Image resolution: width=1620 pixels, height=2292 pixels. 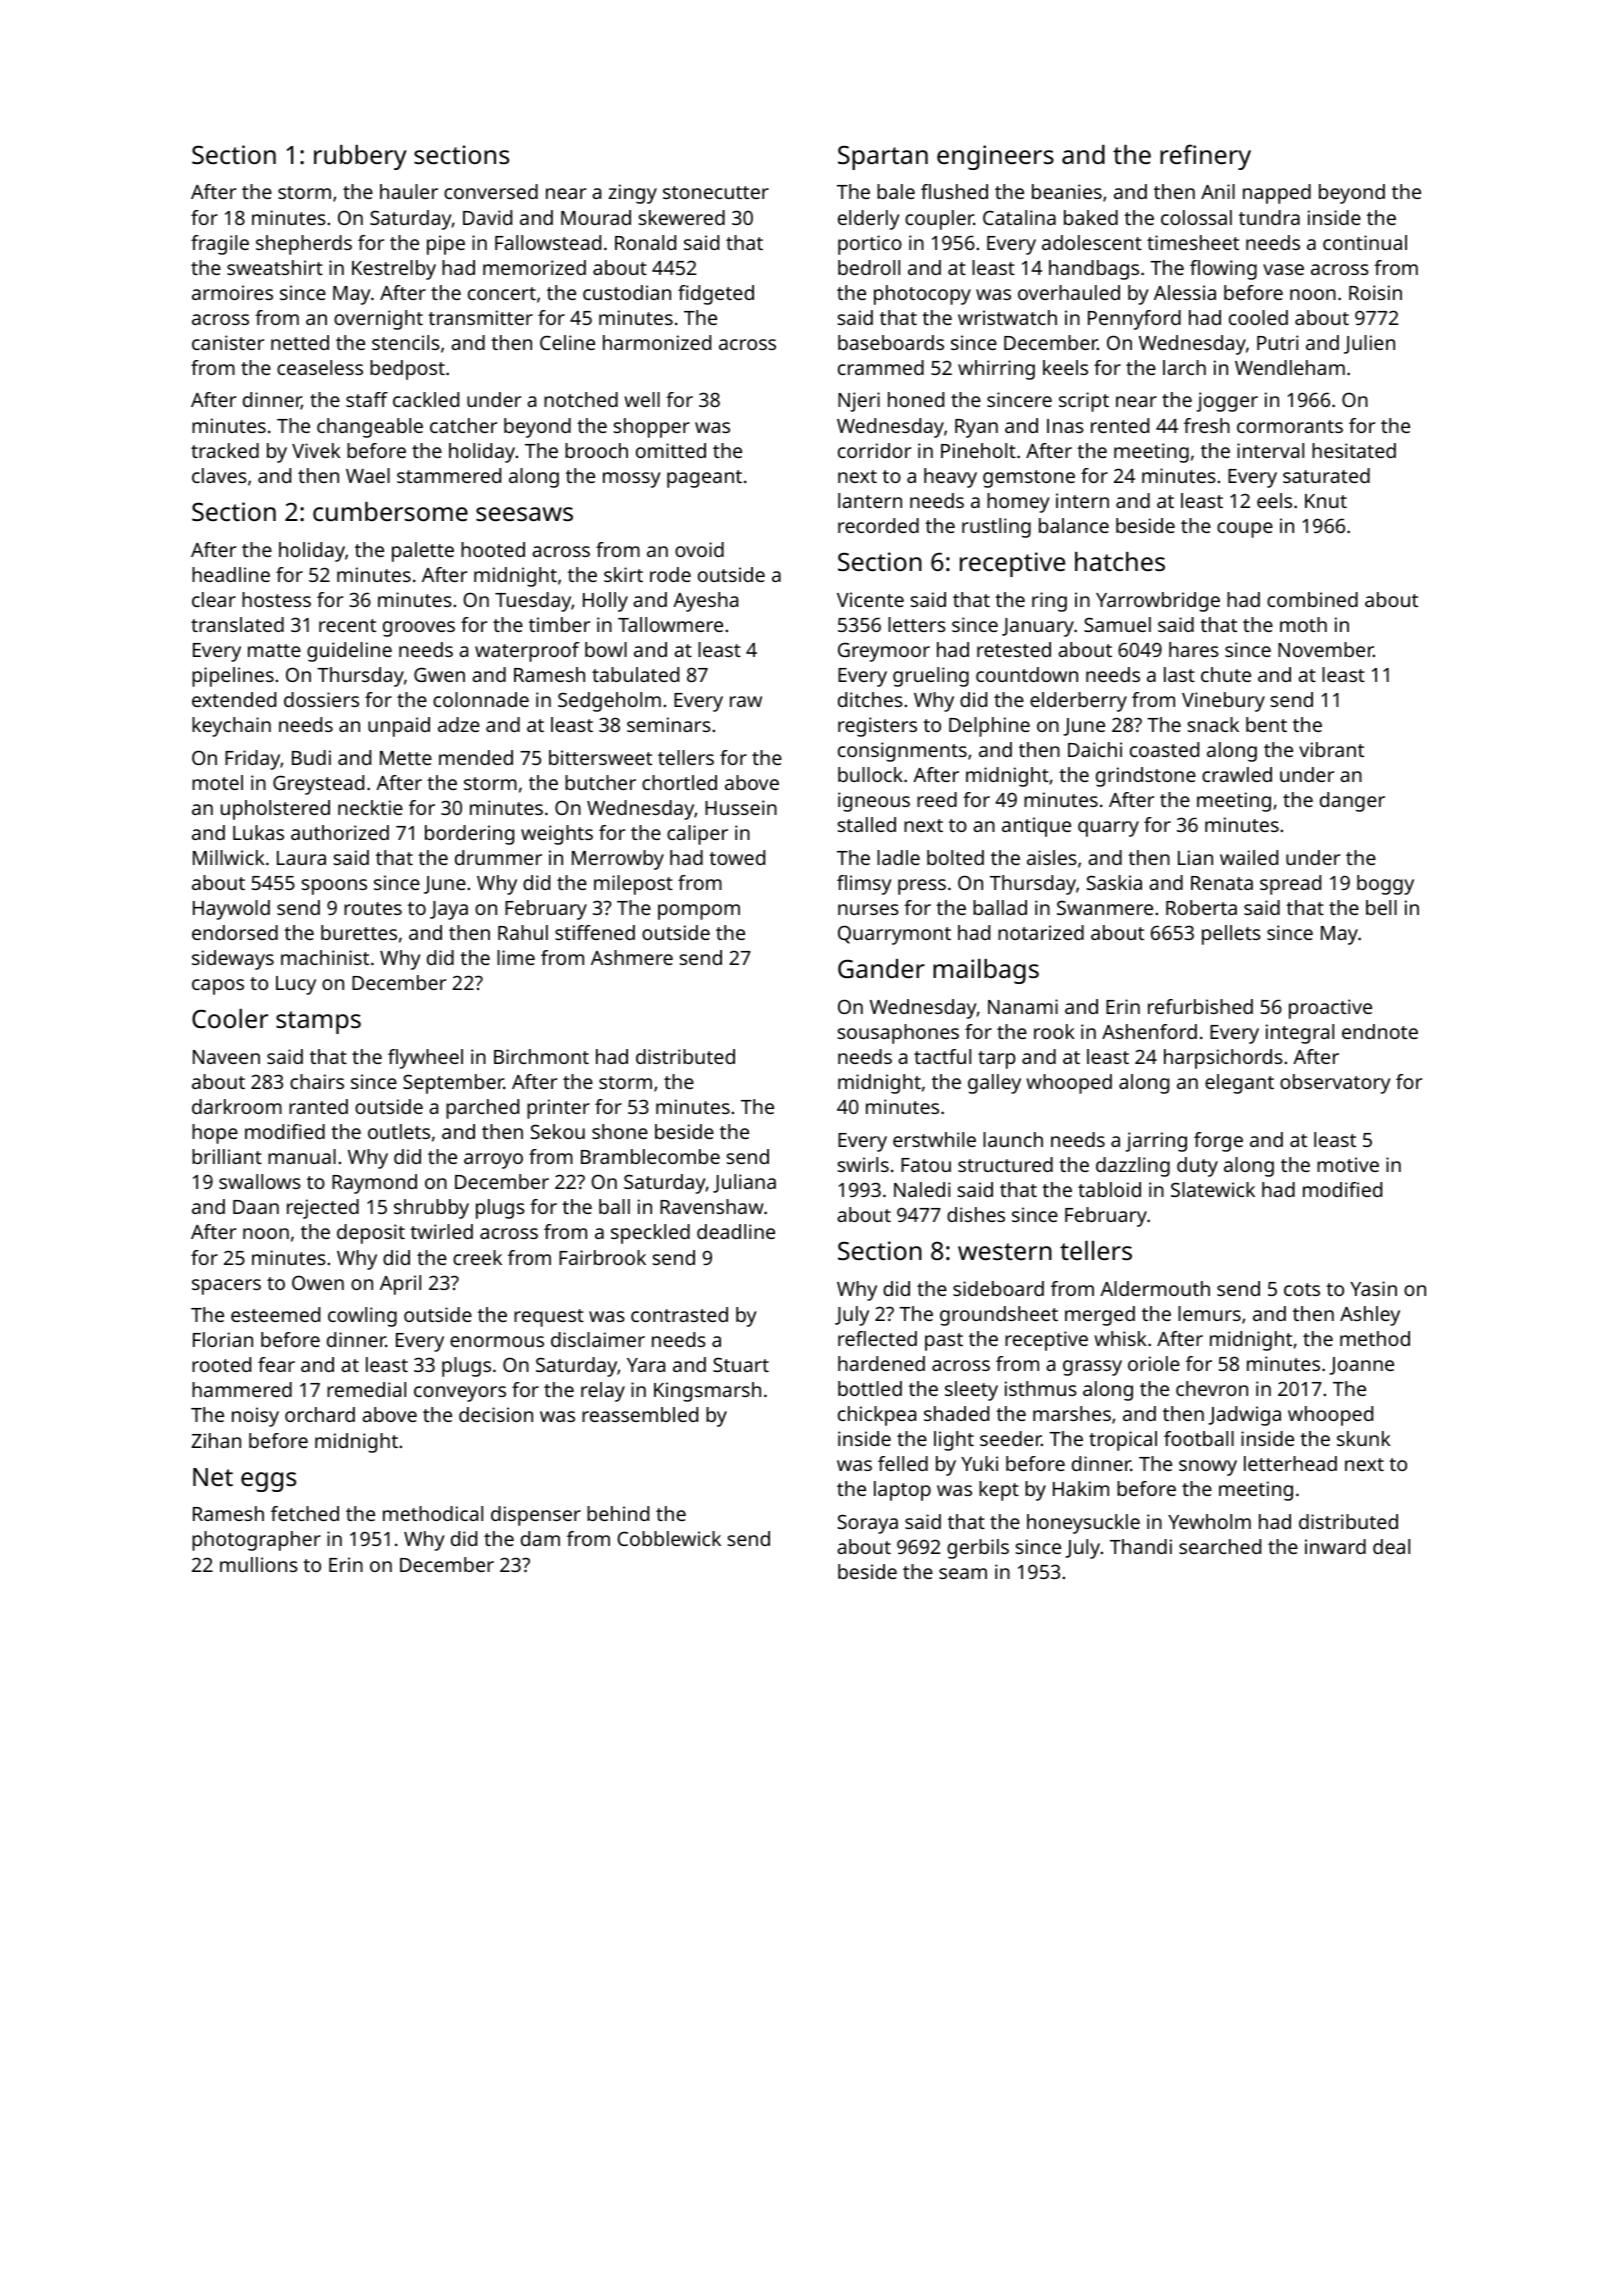 I want to click on Knut, so click(x=1326, y=501).
